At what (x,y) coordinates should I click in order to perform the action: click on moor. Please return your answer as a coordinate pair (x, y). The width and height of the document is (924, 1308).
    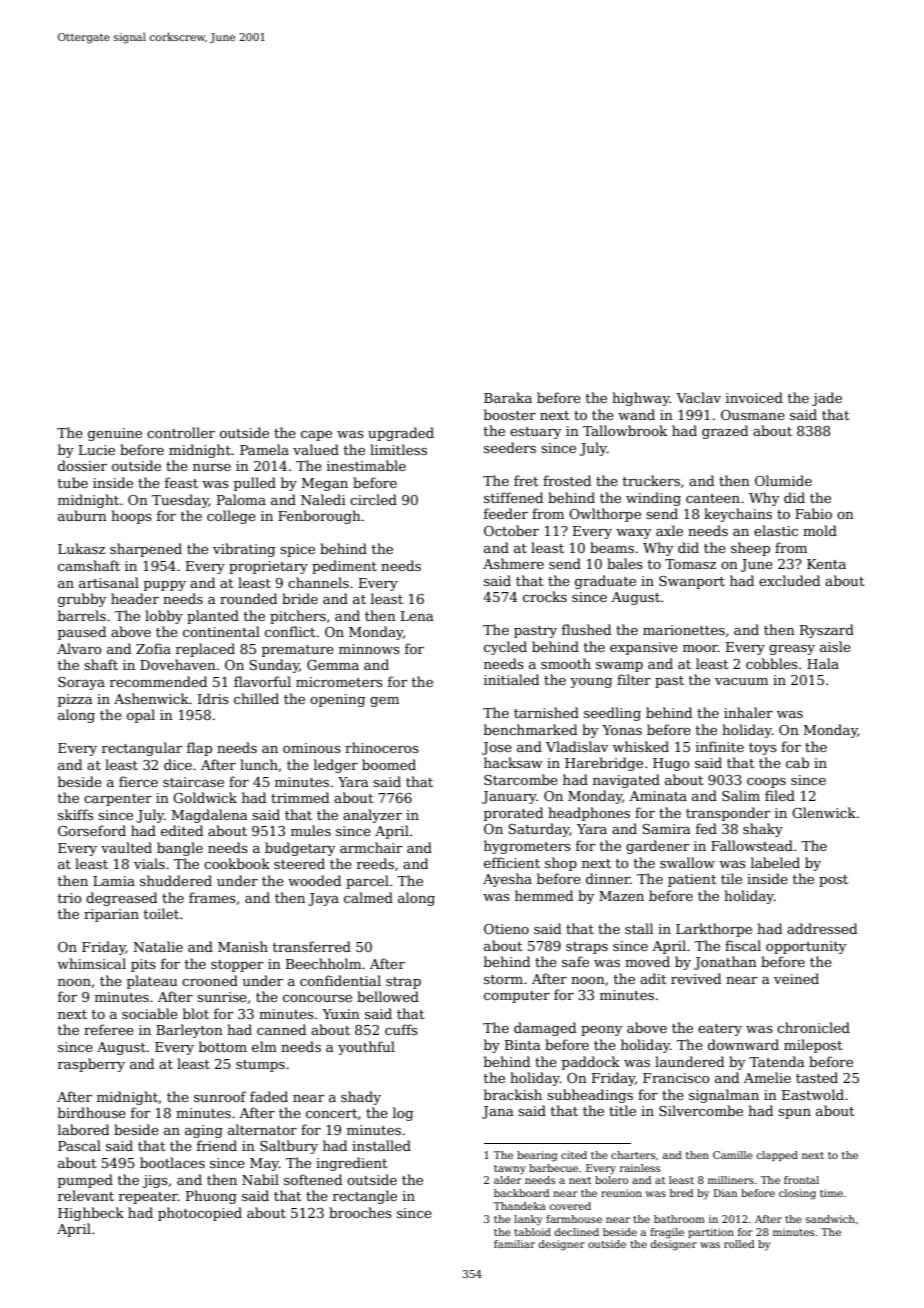
    Looking at the image, I should click on (700, 648).
